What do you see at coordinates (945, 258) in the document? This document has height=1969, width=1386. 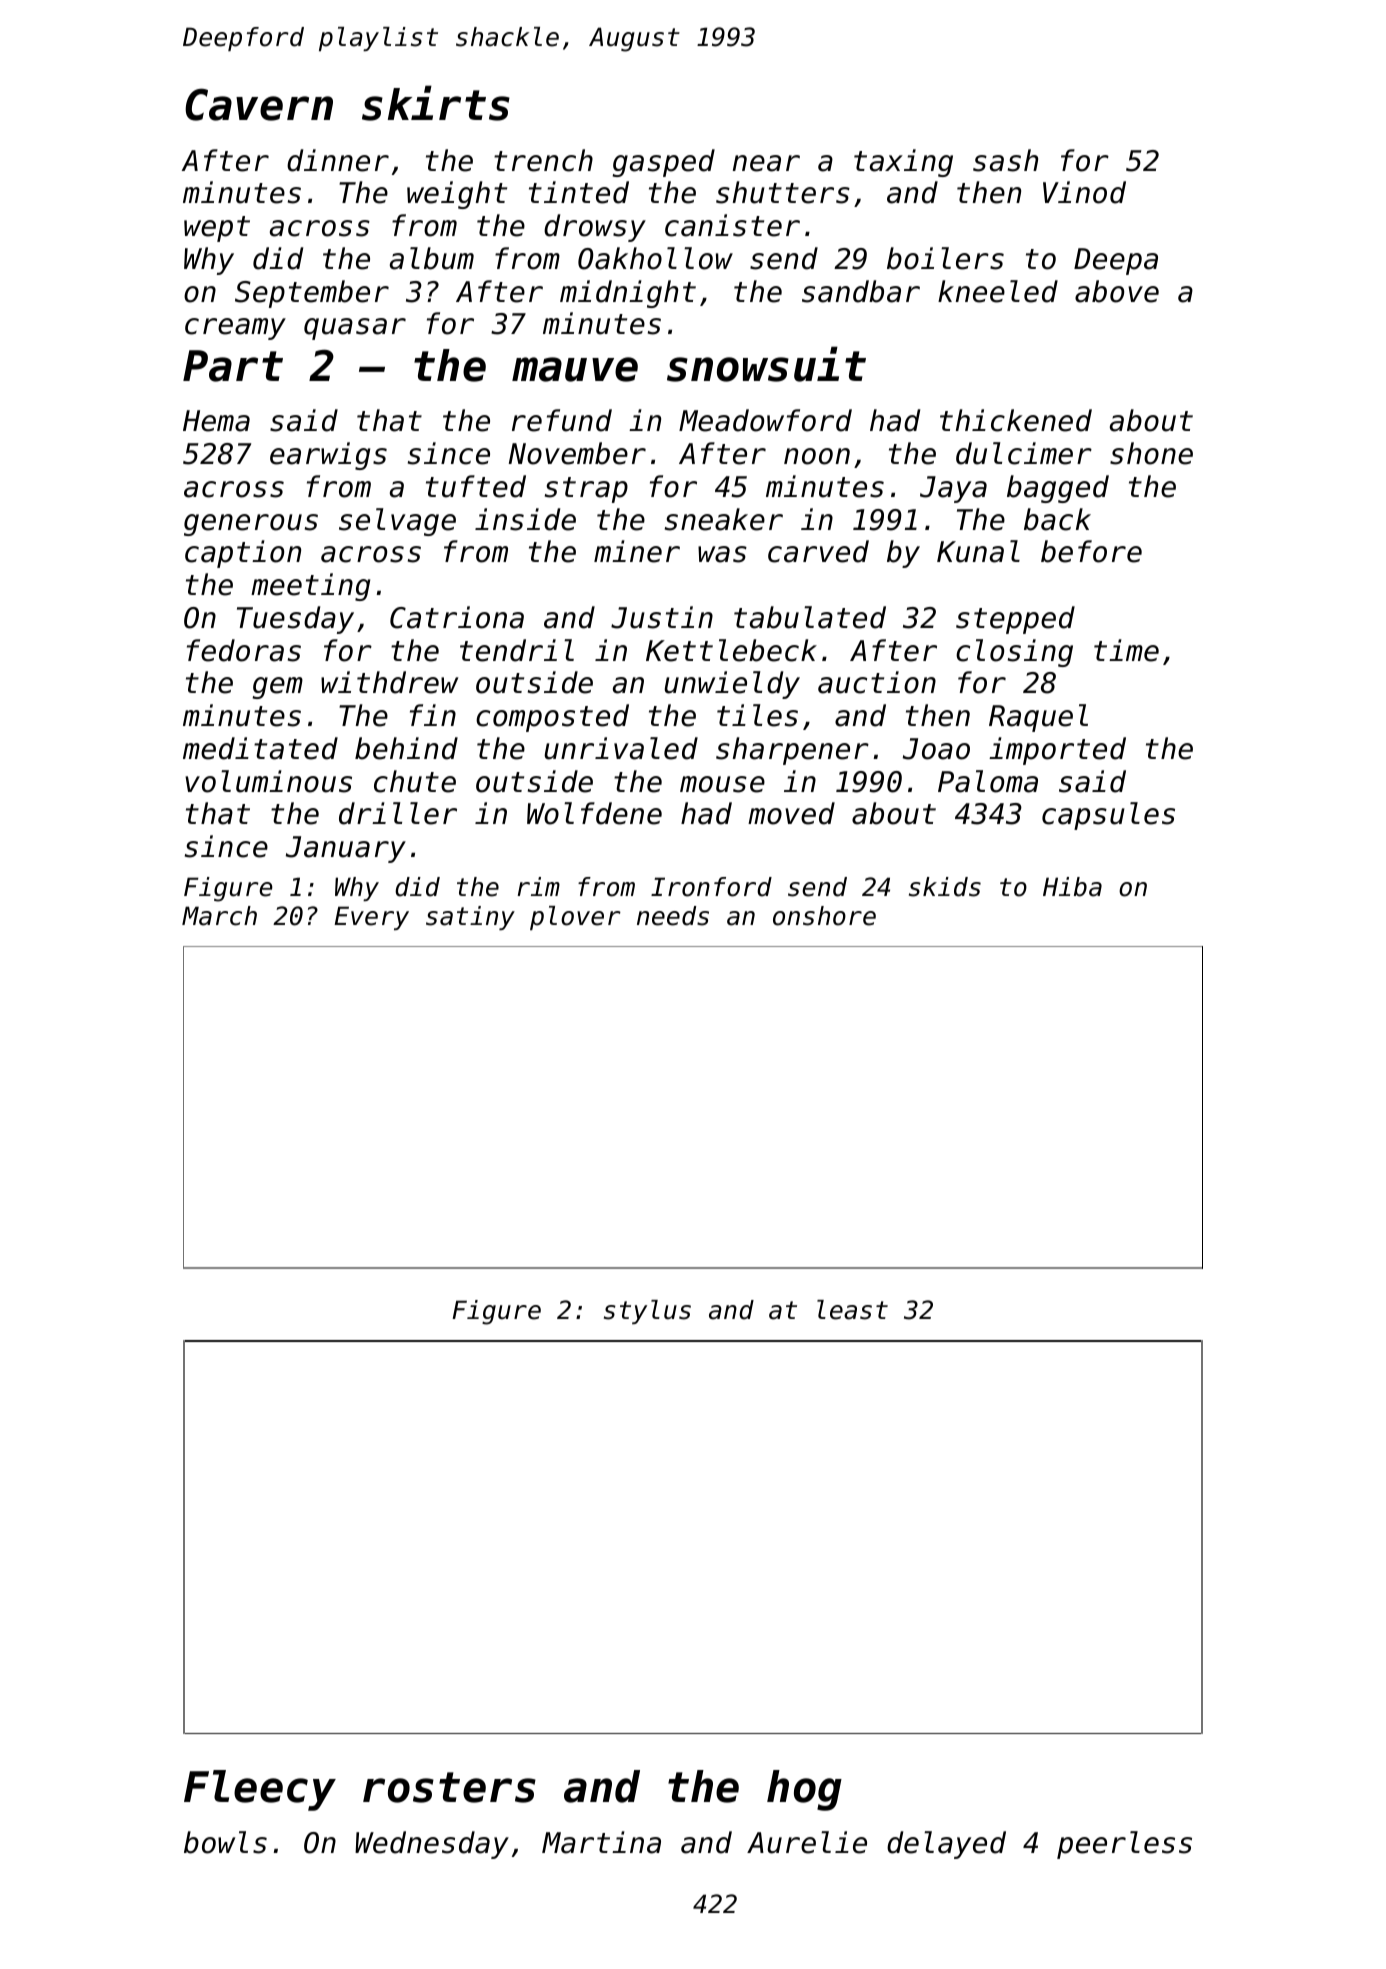 I see `boilers` at bounding box center [945, 258].
